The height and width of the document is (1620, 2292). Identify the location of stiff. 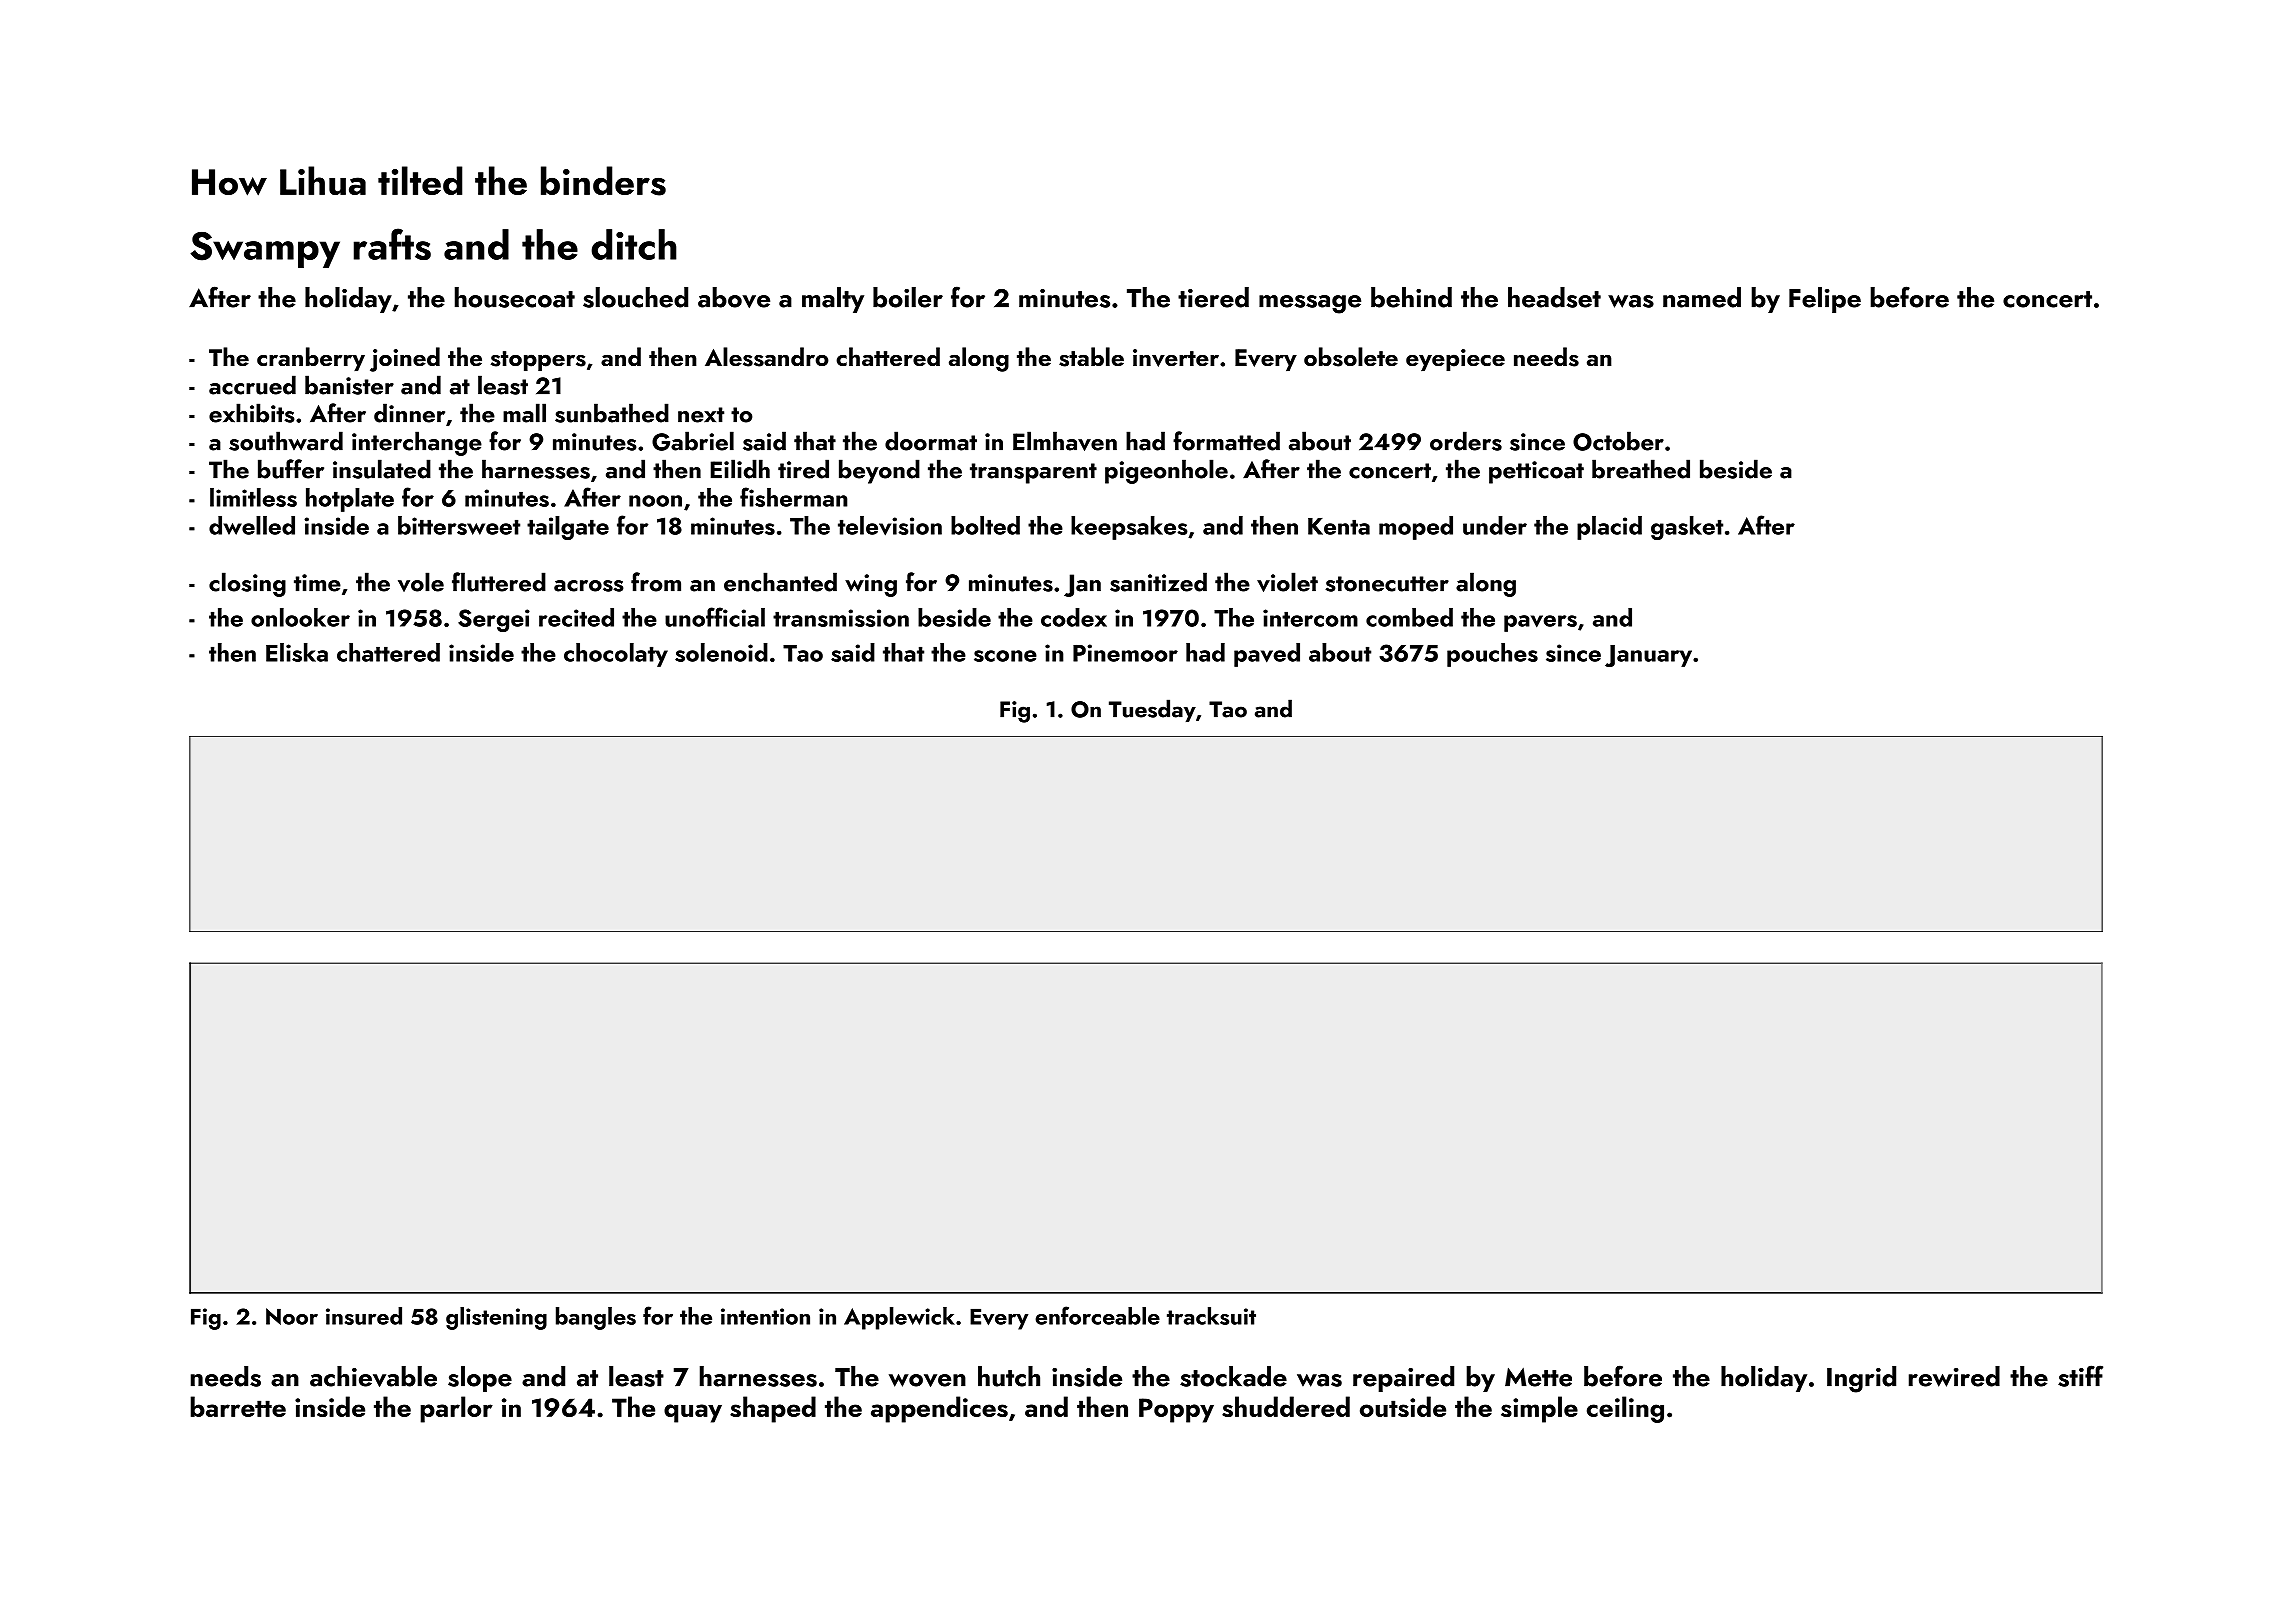
(2080, 1376).
